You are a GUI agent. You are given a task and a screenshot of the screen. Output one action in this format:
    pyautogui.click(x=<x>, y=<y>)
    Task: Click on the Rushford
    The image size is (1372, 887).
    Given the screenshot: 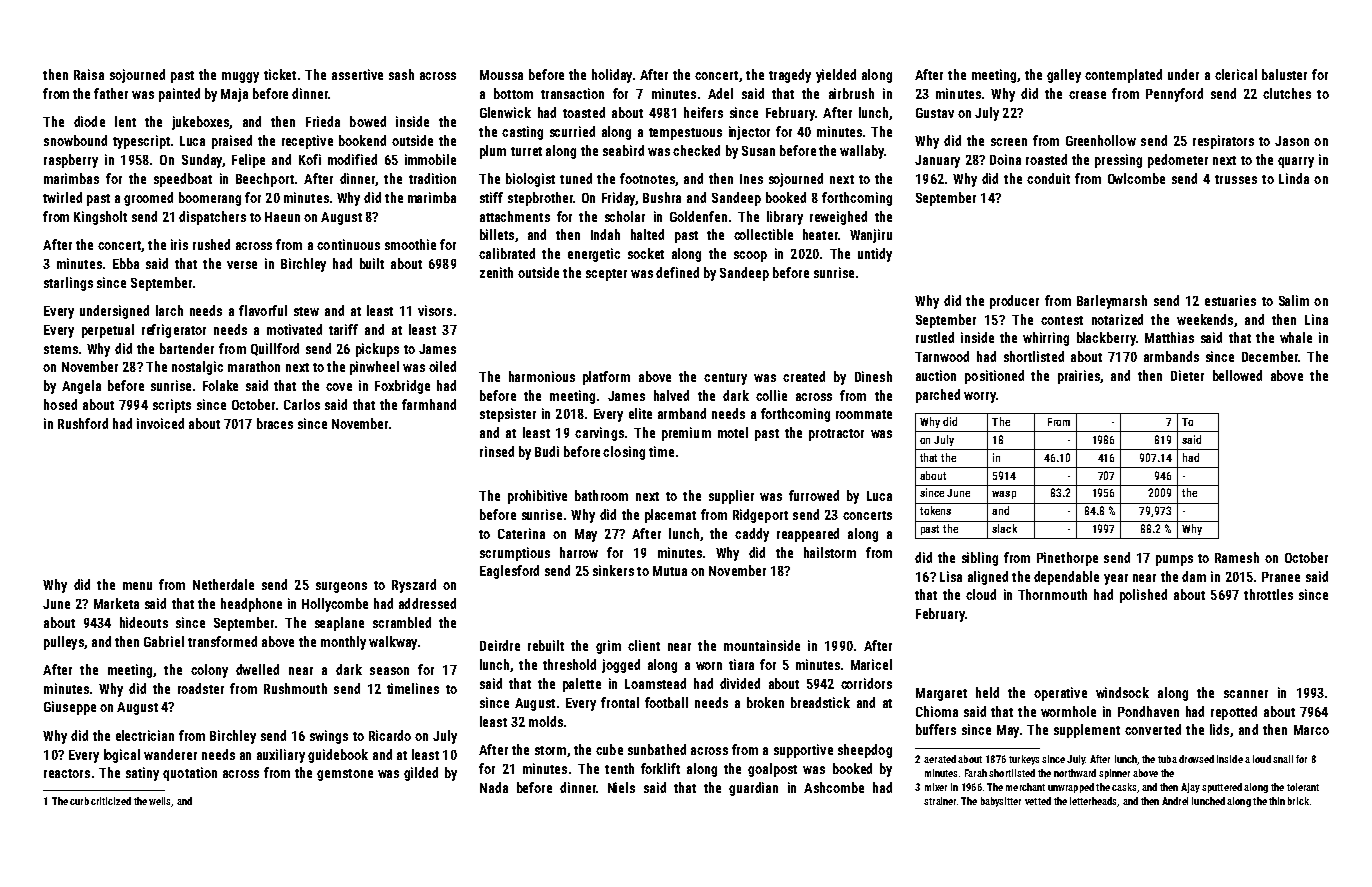 What is the action you would take?
    pyautogui.click(x=83, y=423)
